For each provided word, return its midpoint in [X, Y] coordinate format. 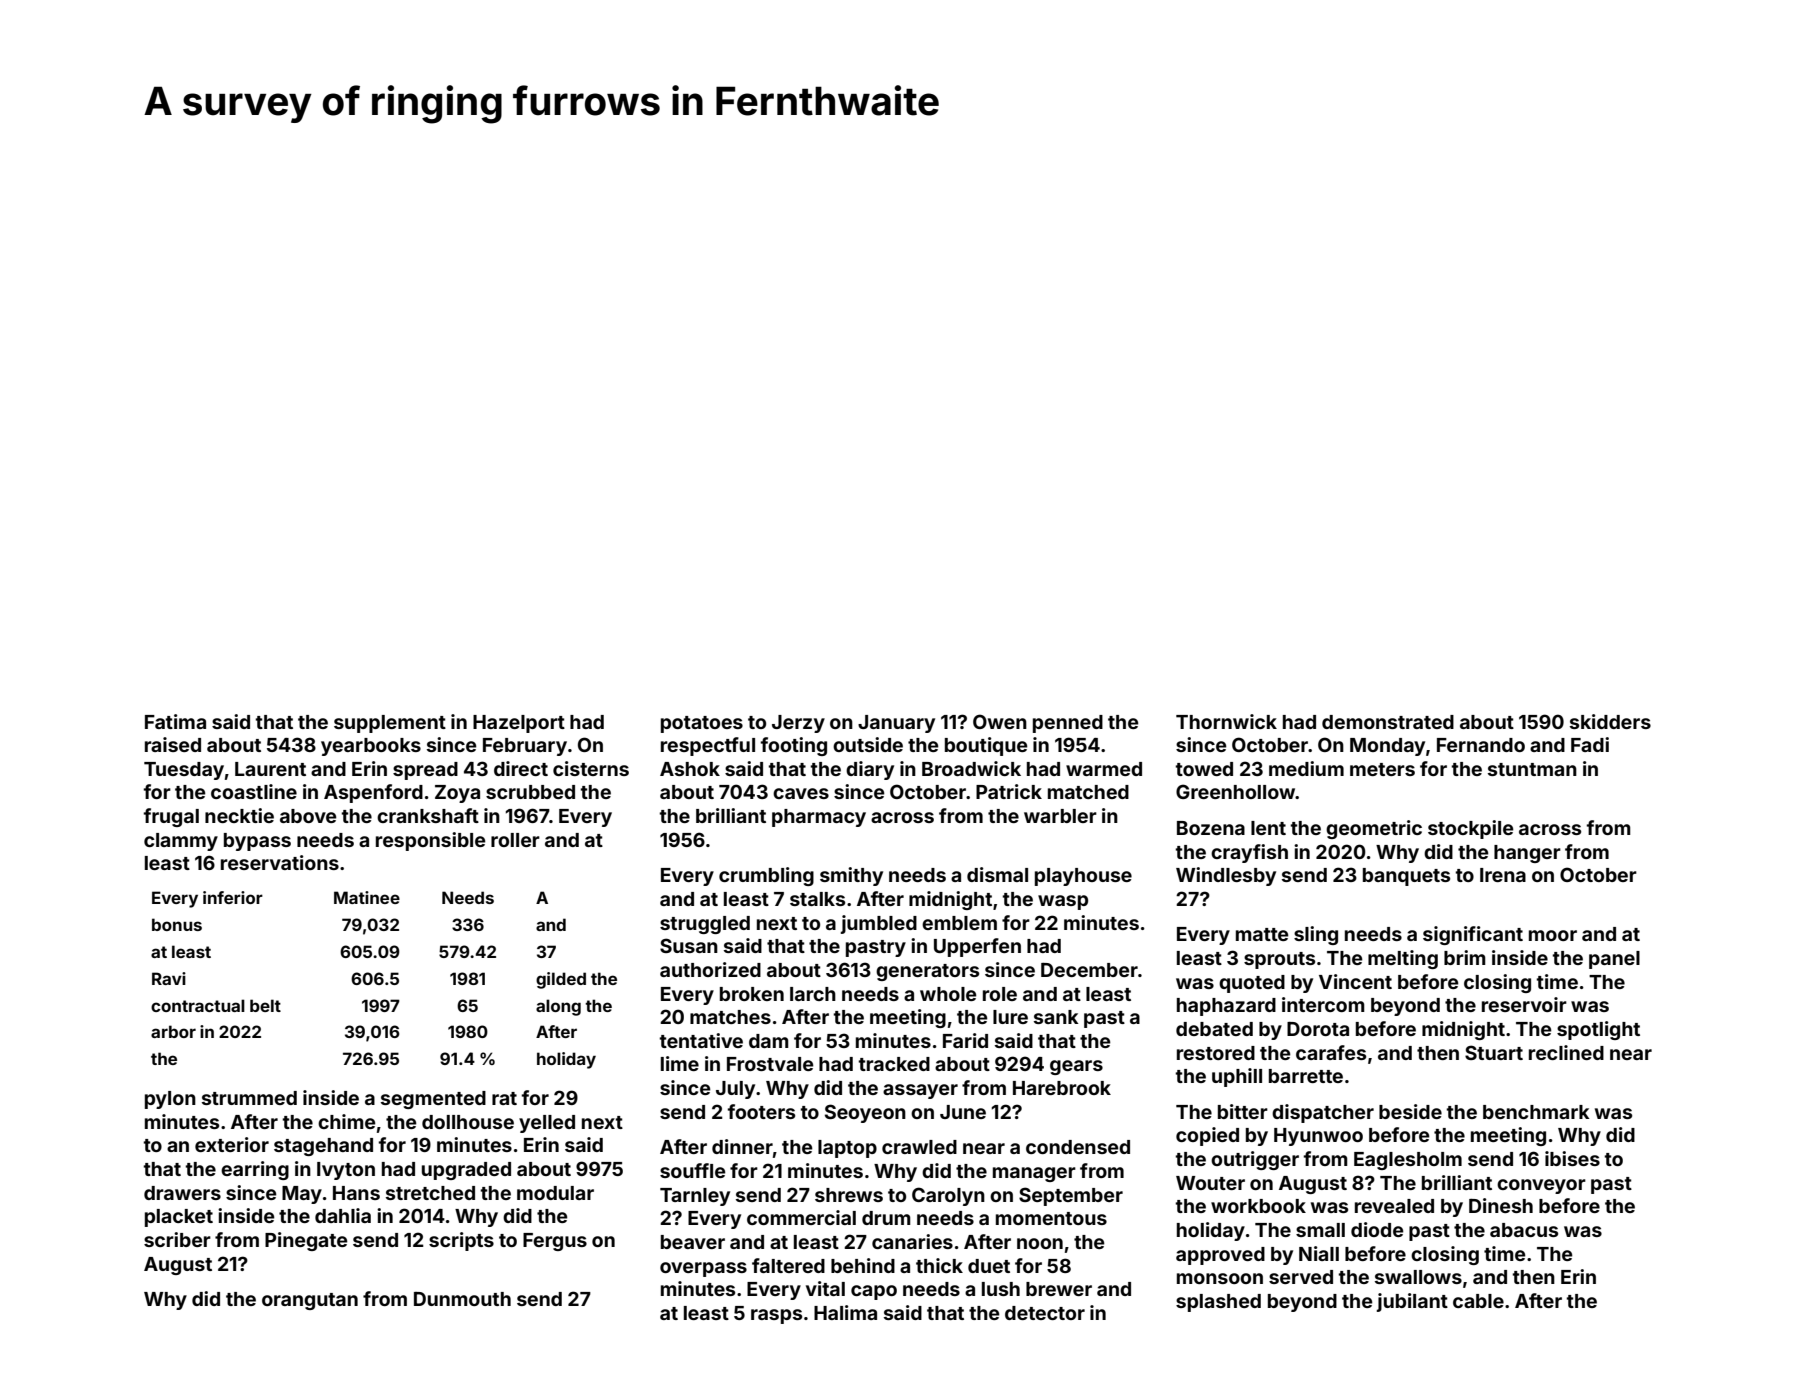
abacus [1524, 1230]
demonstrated [1388, 722]
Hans [356, 1193]
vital [825, 1288]
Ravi [169, 978]
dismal [997, 874]
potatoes [702, 724]
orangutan [310, 1301]
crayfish [1249, 853]
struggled [705, 925]
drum [886, 1218]
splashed [1218, 1303]
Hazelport [519, 724]
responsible [431, 841]
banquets [1406, 877]
